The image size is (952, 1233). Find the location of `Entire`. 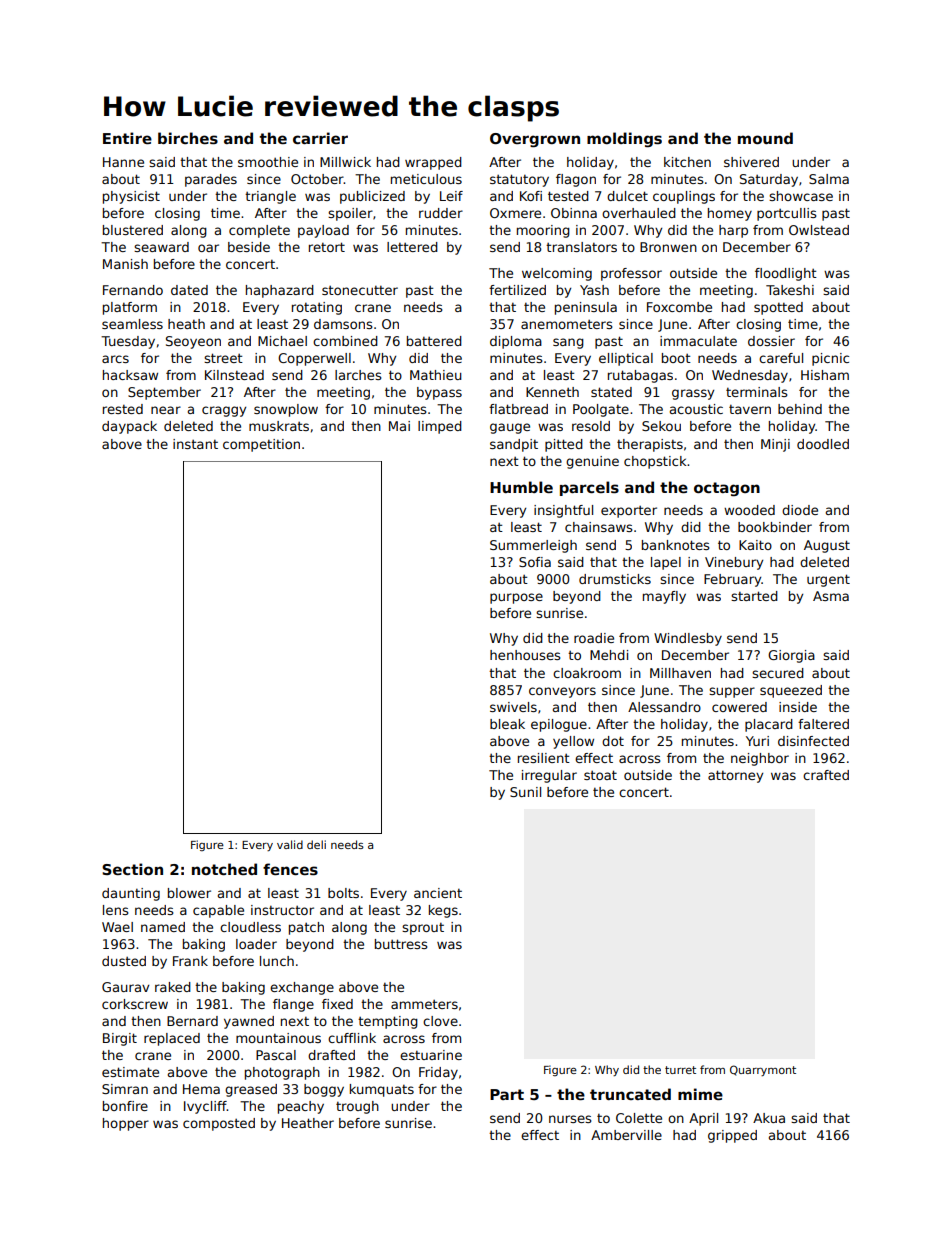

Entire is located at coordinates (127, 138).
